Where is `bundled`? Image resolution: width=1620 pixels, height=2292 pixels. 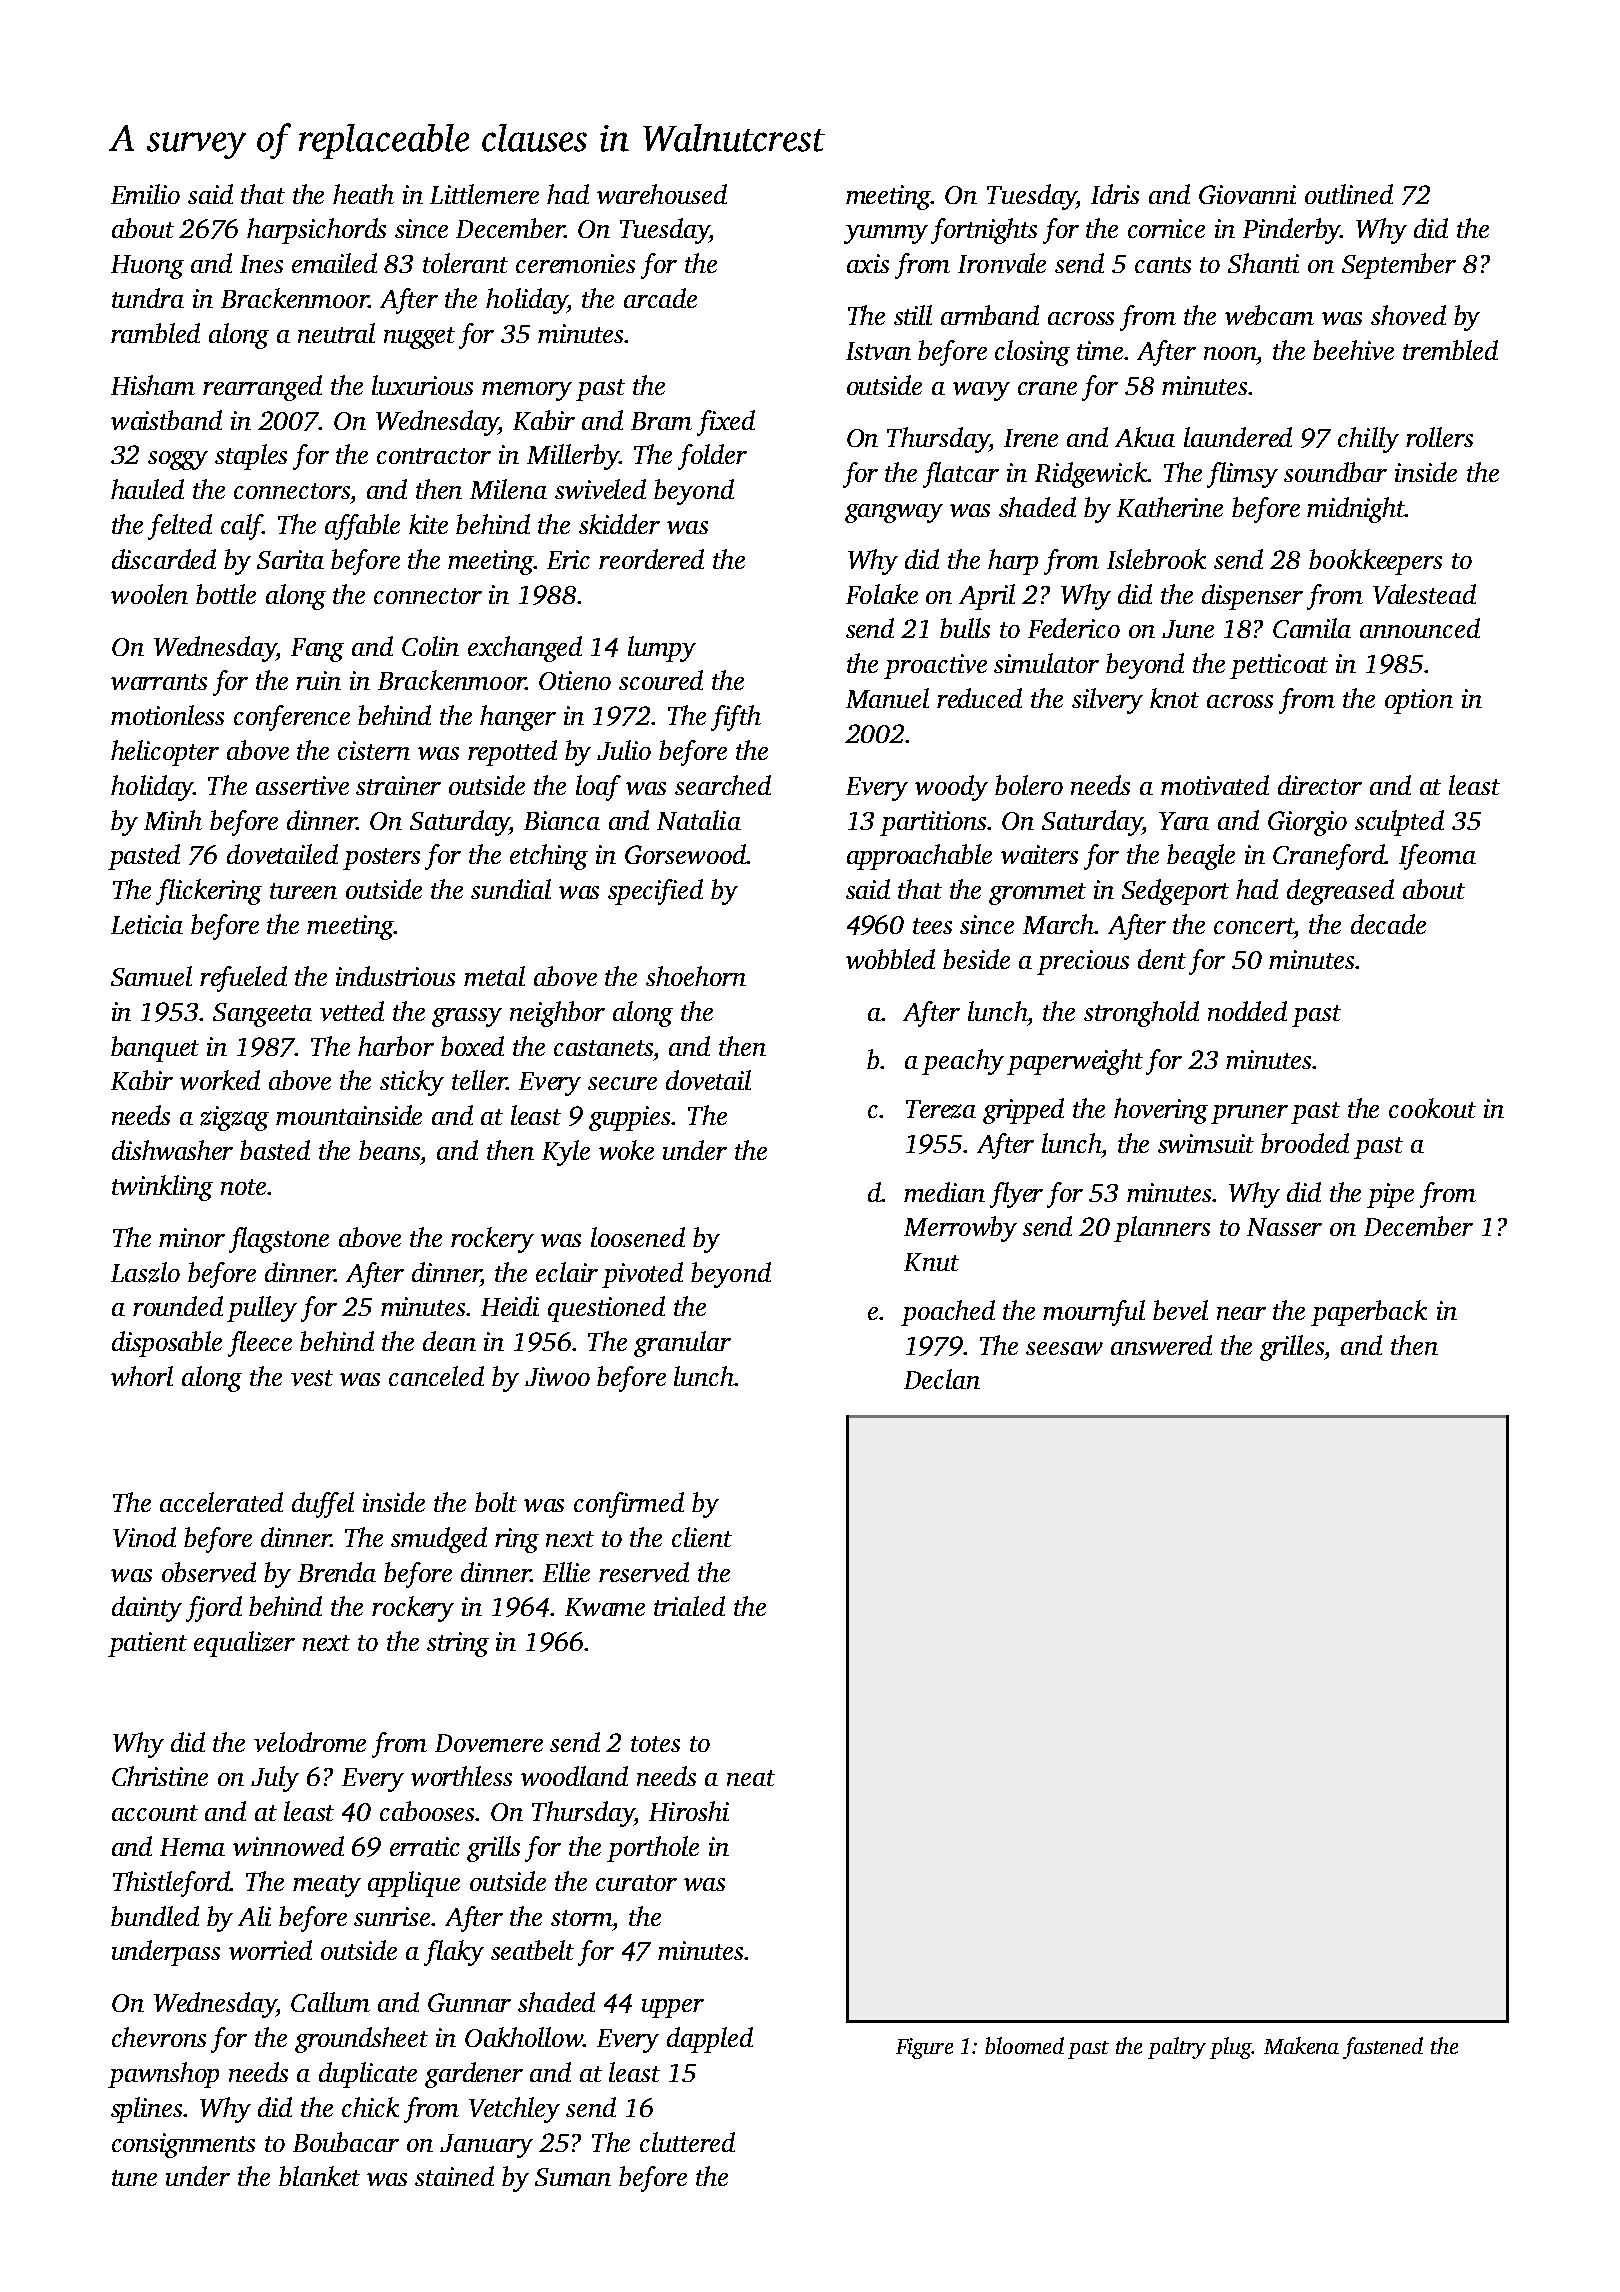
bundled is located at coordinates (155, 1916).
